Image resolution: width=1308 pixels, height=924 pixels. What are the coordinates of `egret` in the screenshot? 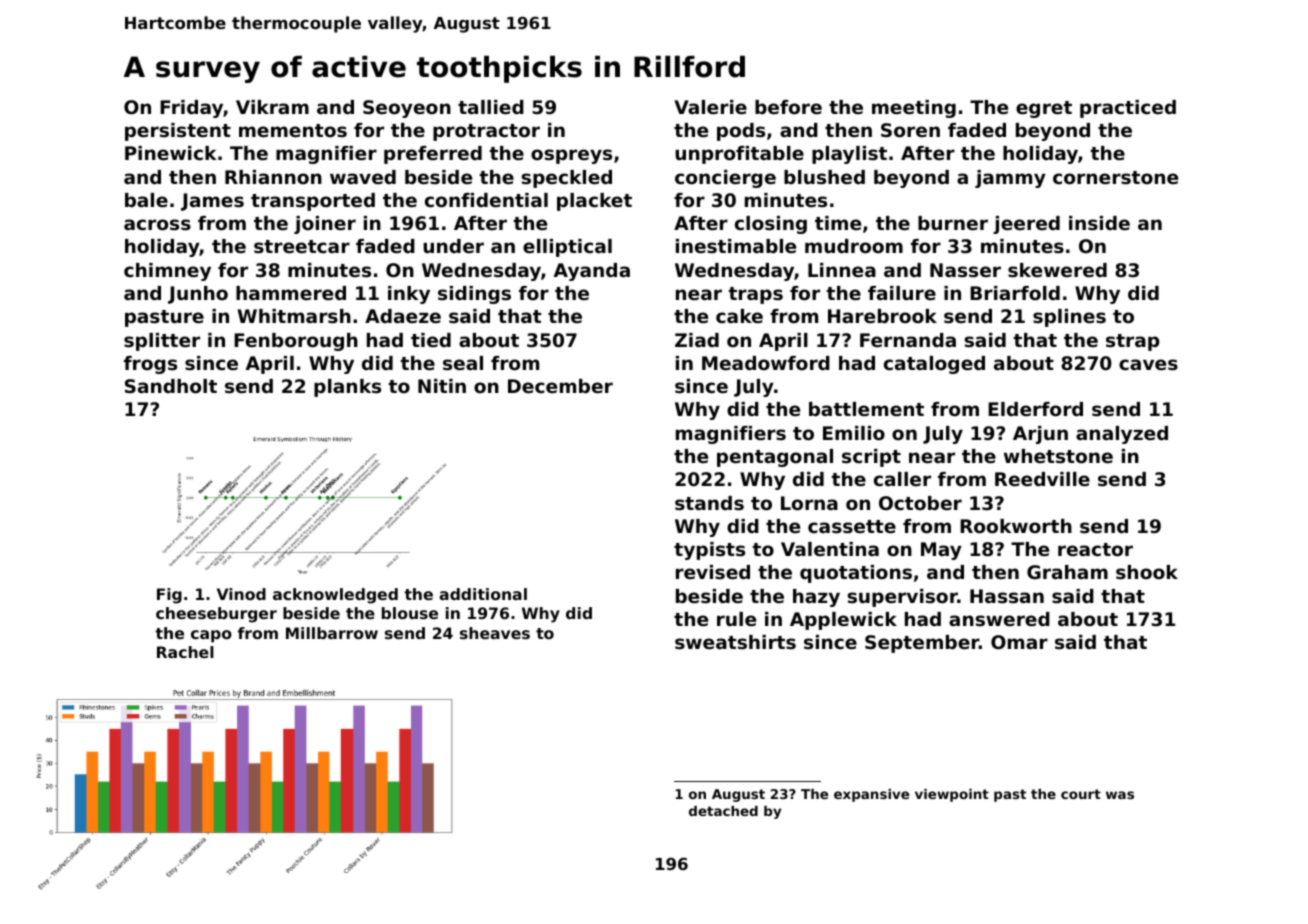 It's located at (1044, 109).
